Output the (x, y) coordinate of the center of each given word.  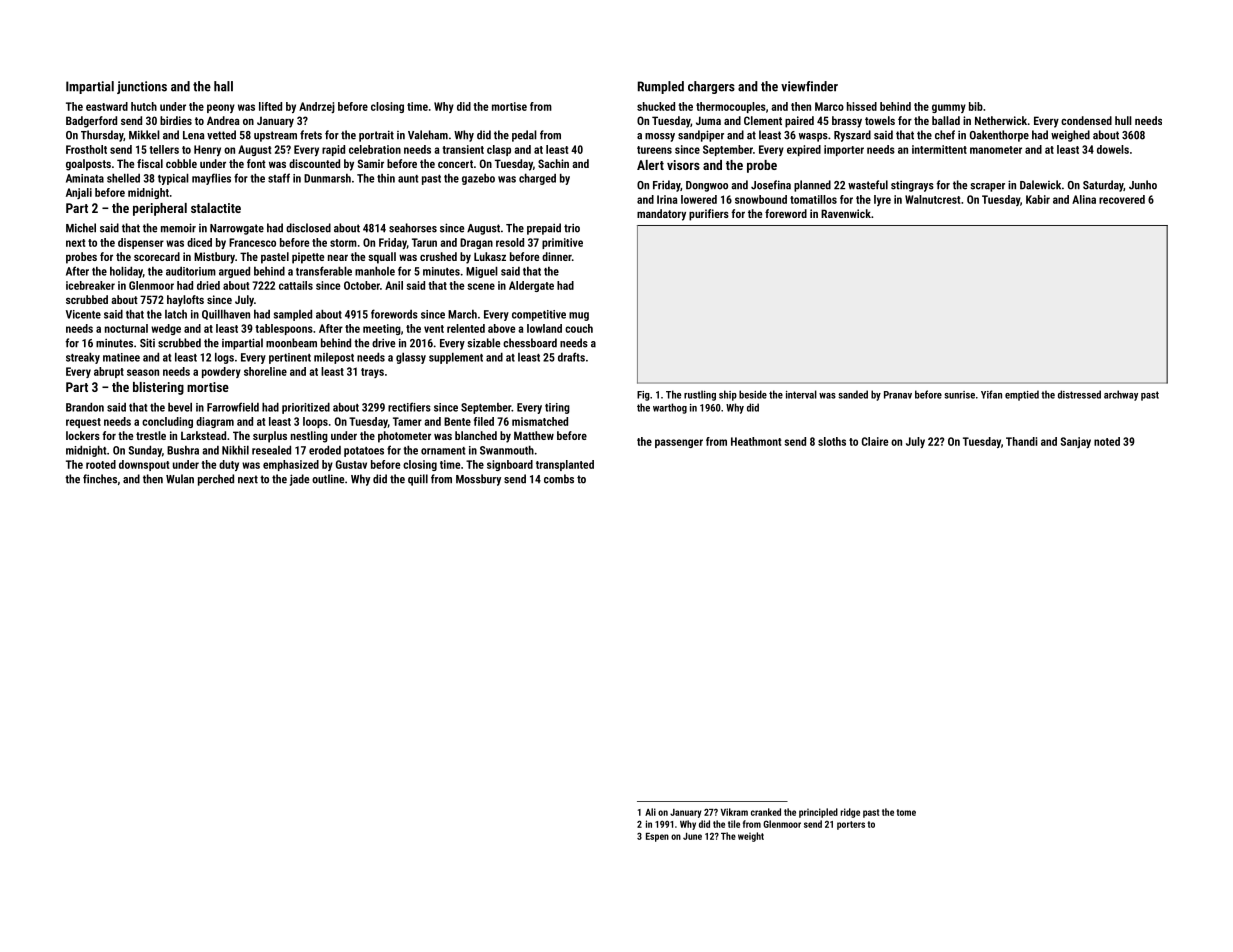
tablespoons (284, 329)
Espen (657, 837)
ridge (850, 813)
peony (221, 108)
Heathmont (756, 441)
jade (299, 480)
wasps (813, 137)
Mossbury (478, 480)
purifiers (709, 215)
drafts (571, 357)
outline (328, 479)
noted (1107, 441)
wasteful (868, 185)
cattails (296, 285)
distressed (1079, 394)
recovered (1122, 199)
